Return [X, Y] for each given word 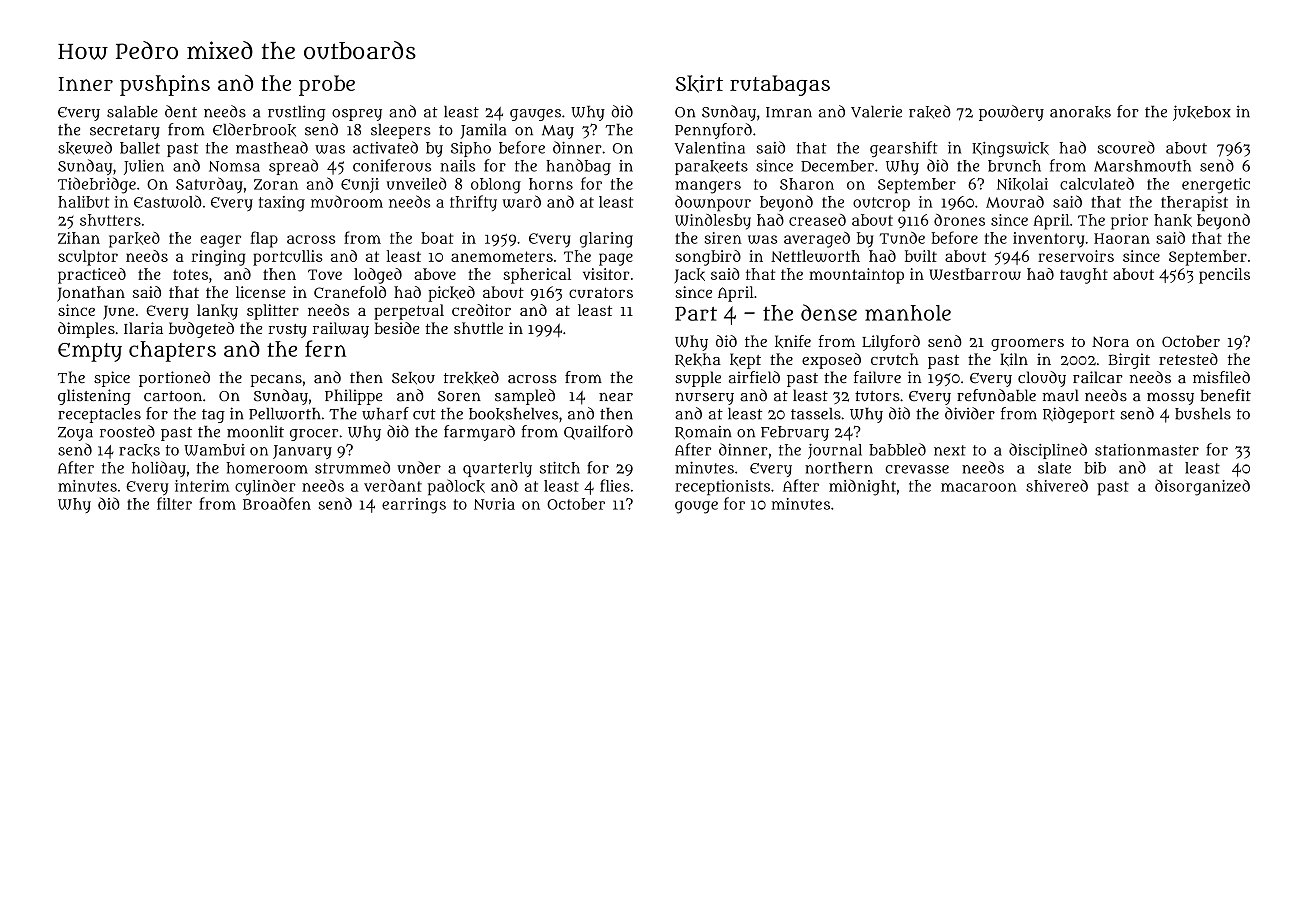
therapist [1194, 204]
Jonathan [91, 294]
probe [327, 85]
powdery [1011, 113]
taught [1084, 276]
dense [829, 312]
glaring [606, 240]
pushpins [165, 85]
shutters [110, 220]
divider [970, 413]
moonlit [255, 432]
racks [139, 450]
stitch [560, 468]
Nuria [494, 504]
